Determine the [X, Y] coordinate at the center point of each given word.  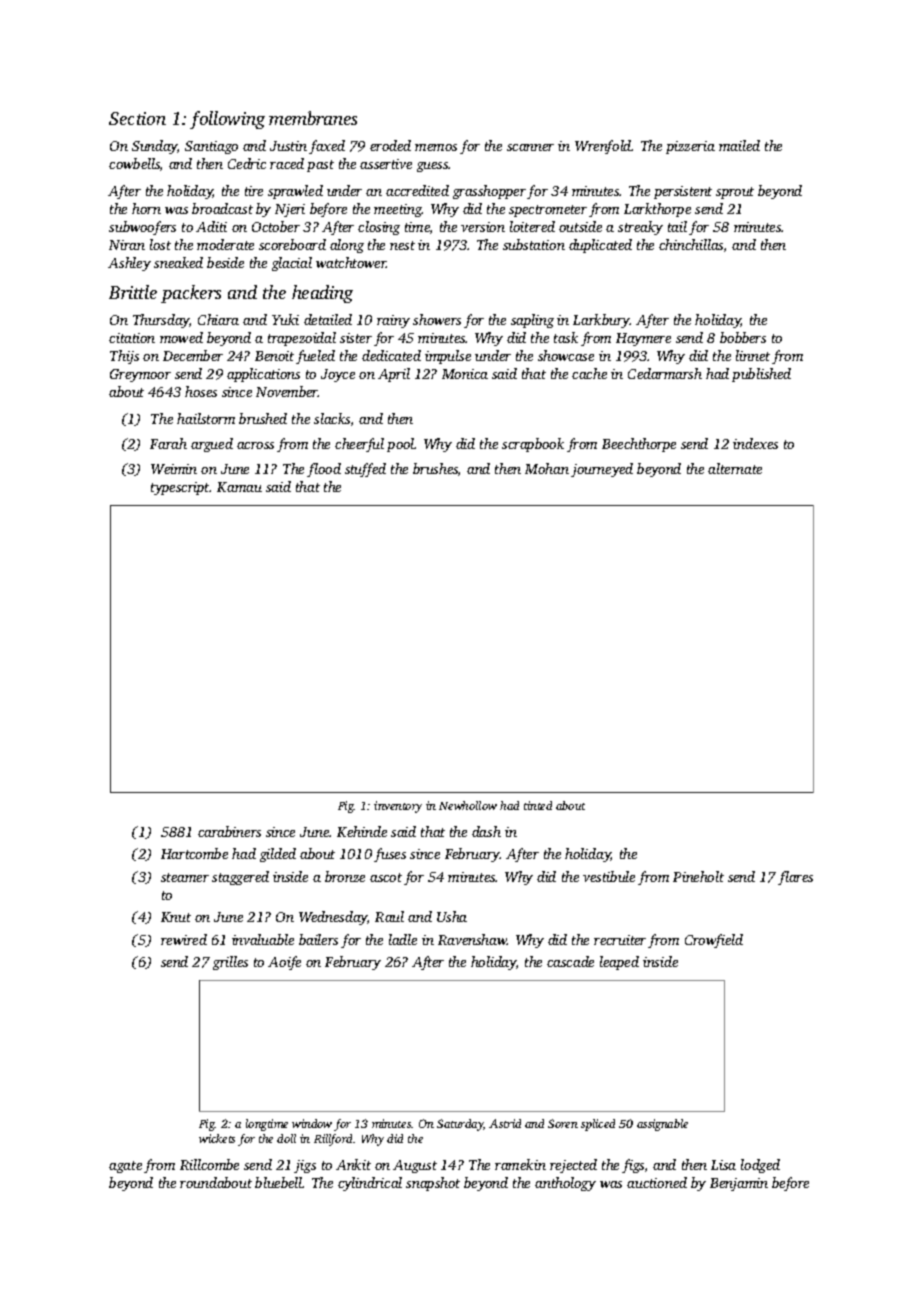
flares [795, 878]
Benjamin [739, 1184]
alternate [735, 468]
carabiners [229, 831]
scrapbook [533, 445]
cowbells [134, 163]
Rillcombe [209, 1164]
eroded [390, 145]
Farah [168, 443]
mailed [739, 145]
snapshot [433, 1184]
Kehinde [362, 831]
